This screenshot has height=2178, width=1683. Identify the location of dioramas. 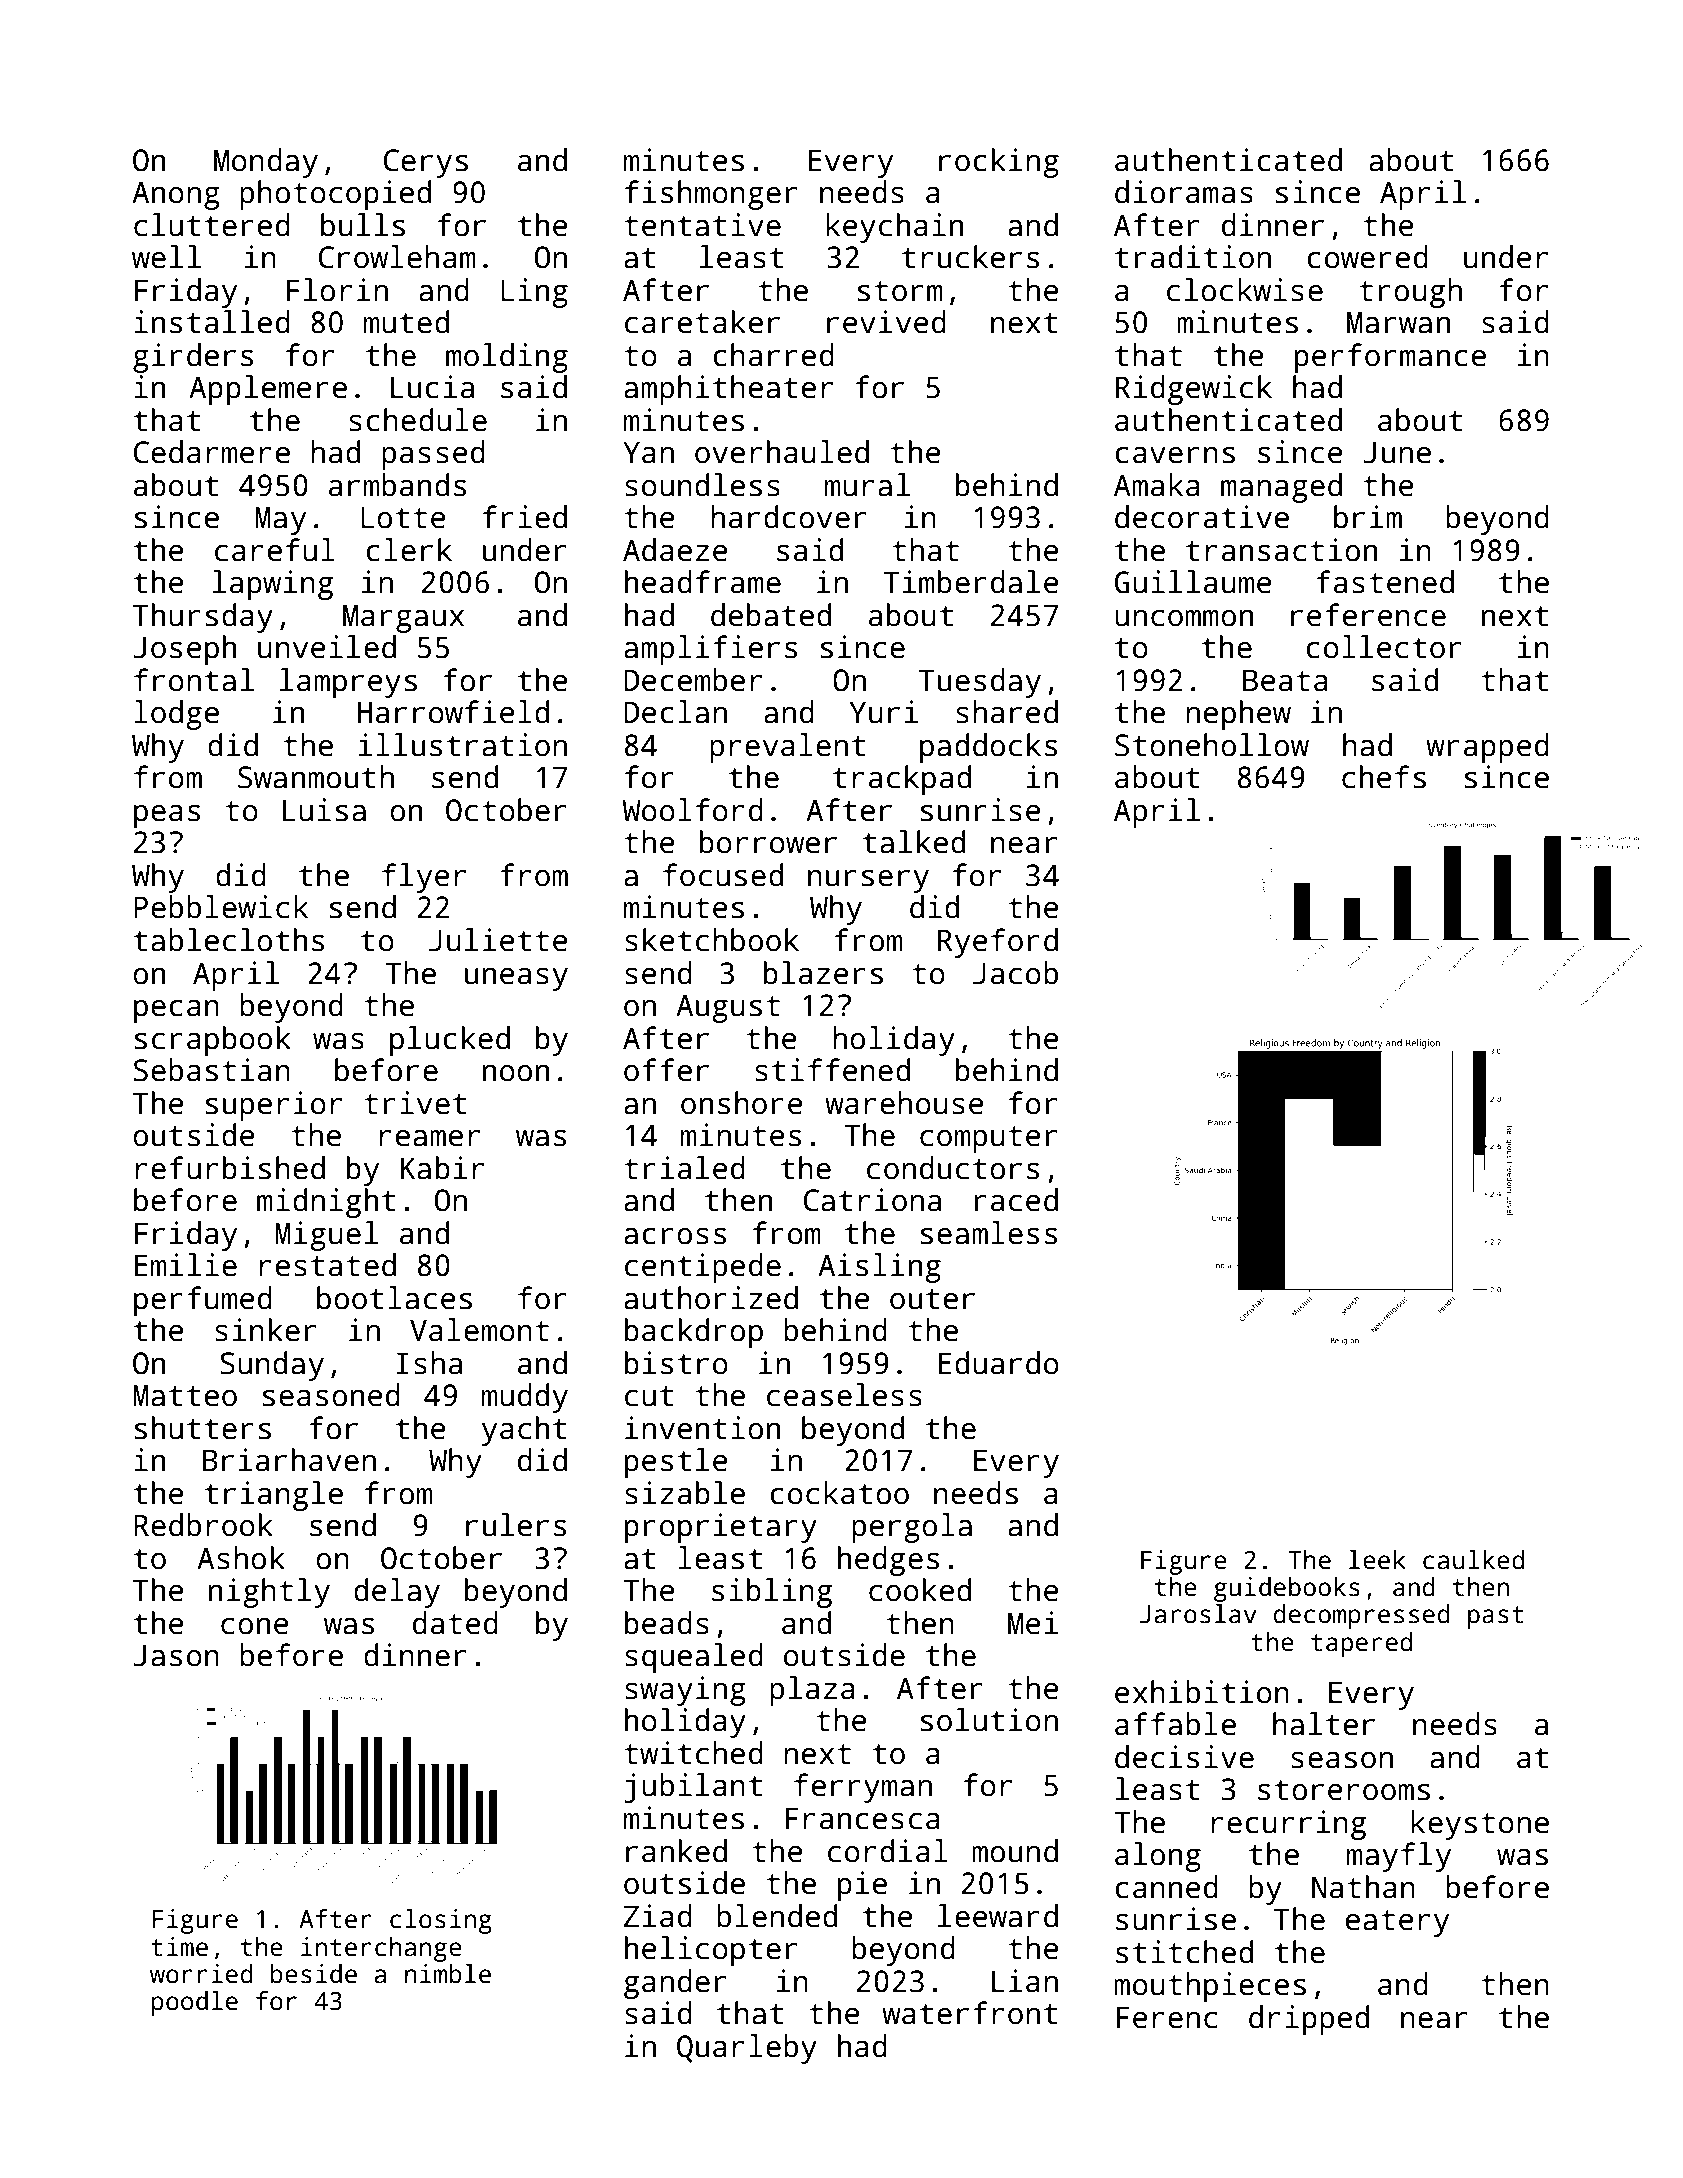
(1184, 192).
